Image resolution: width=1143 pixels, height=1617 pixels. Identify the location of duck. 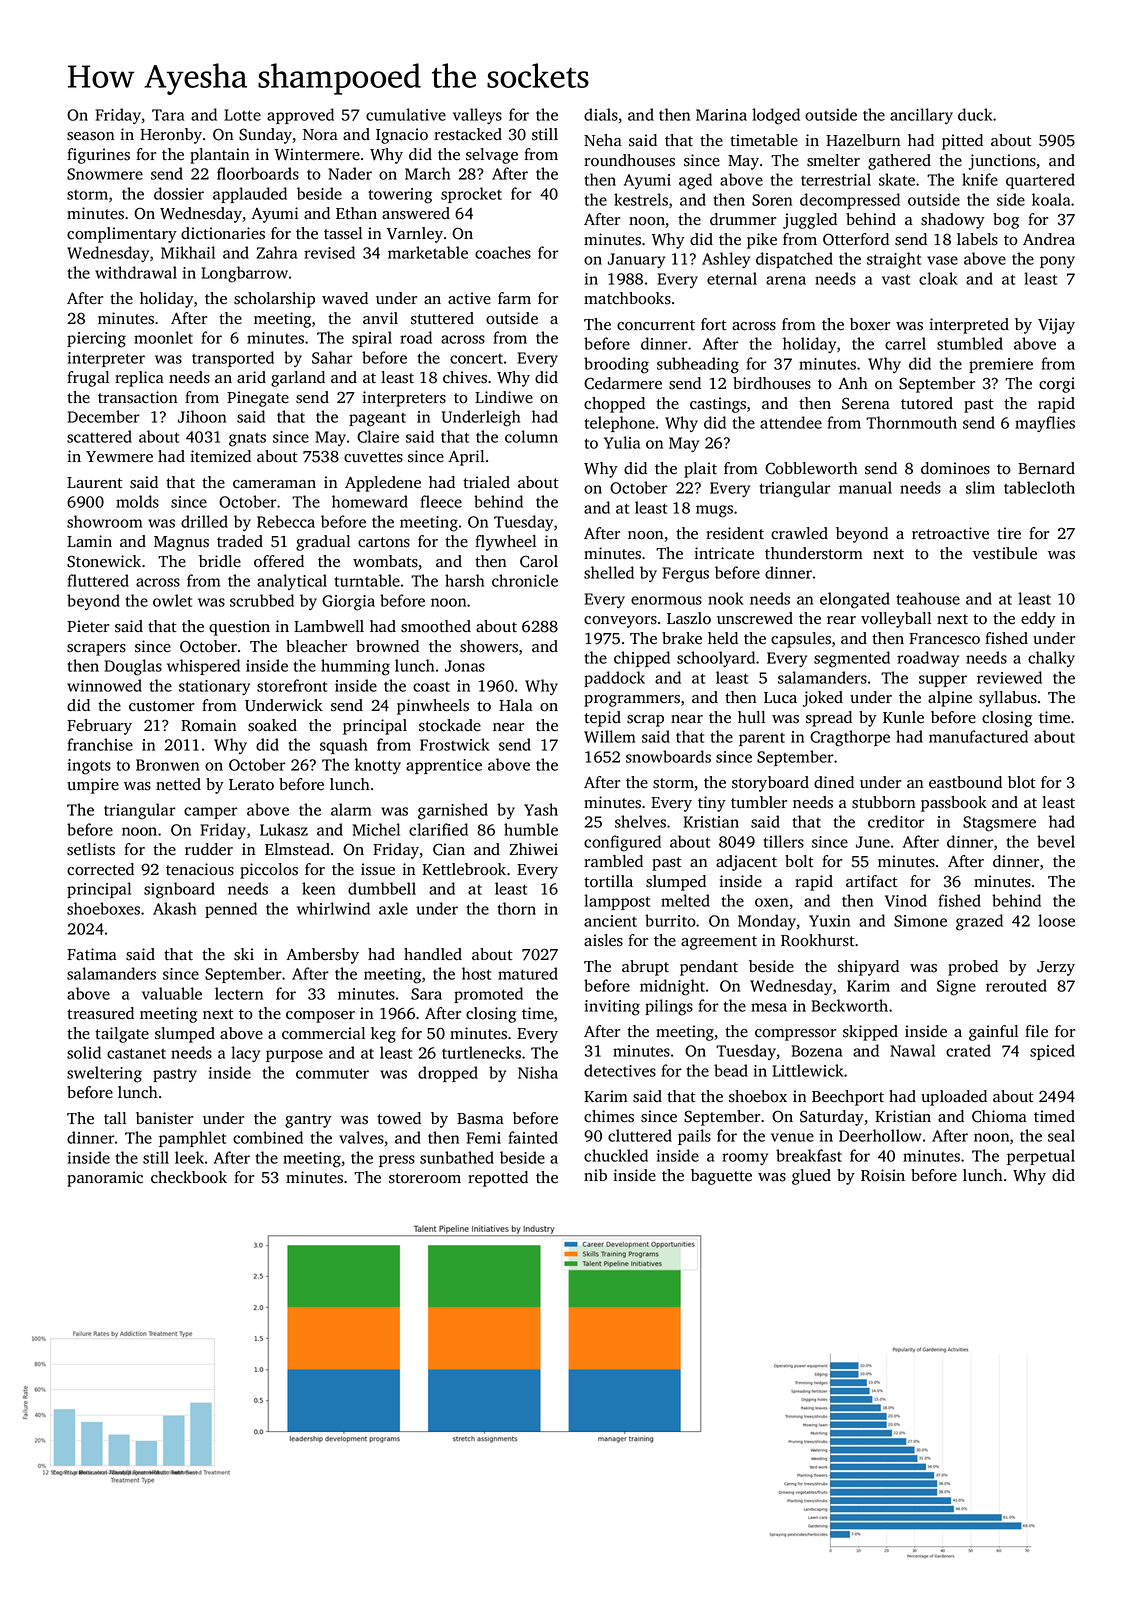
(975, 114).
